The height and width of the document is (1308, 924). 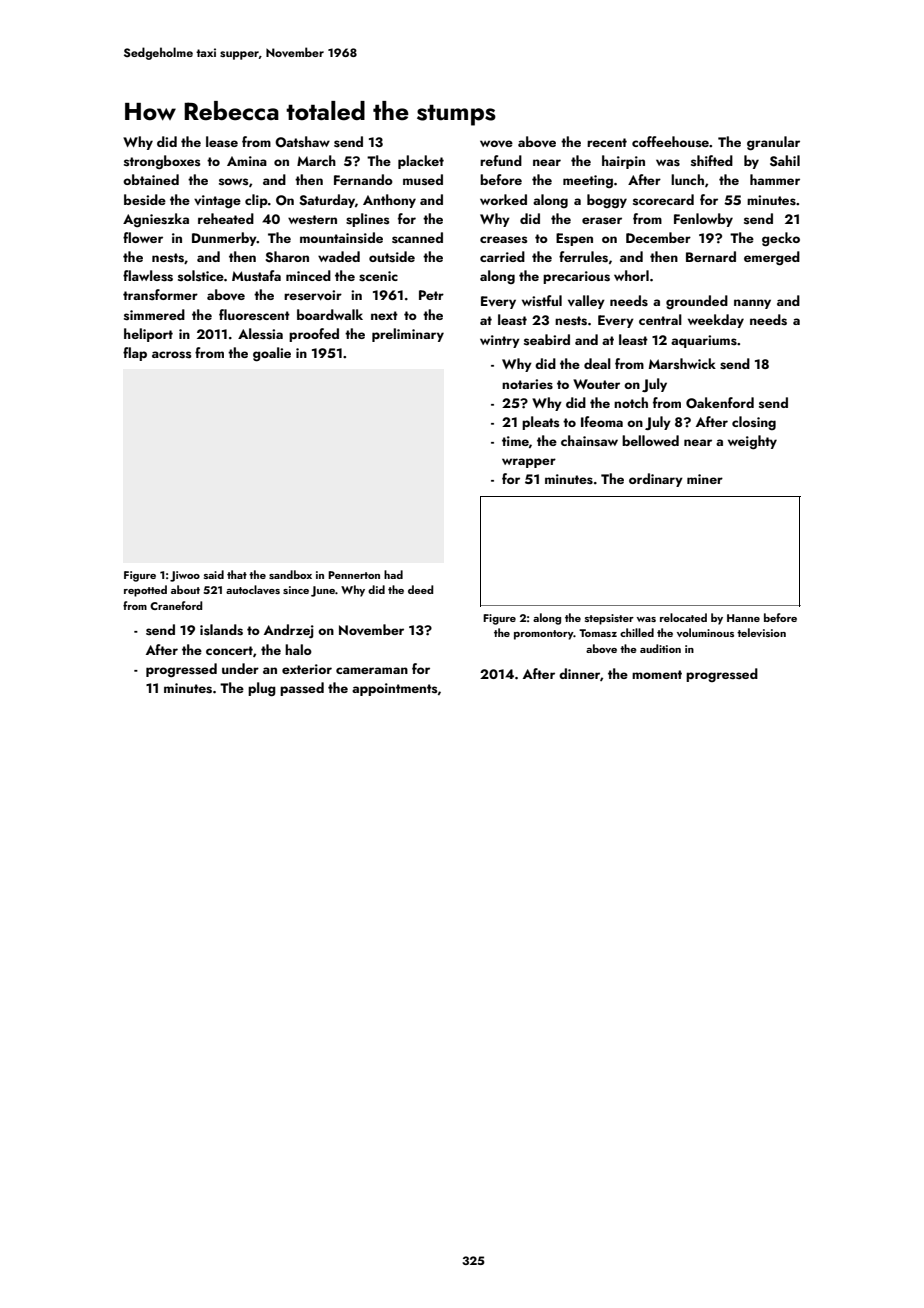 What do you see at coordinates (657, 674) in the document?
I see `moment` at bounding box center [657, 674].
